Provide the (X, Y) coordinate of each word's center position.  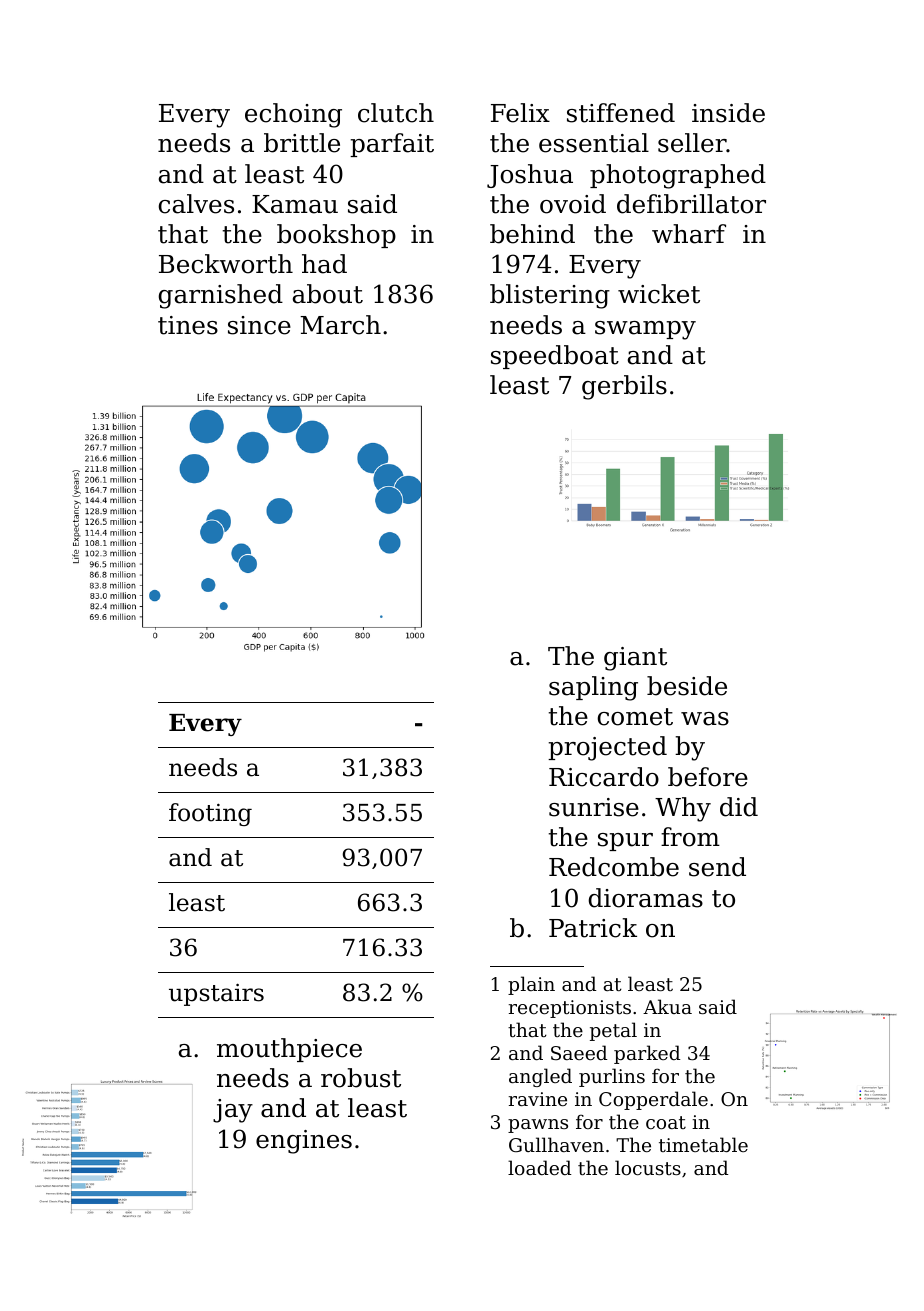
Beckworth (226, 264)
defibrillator (691, 204)
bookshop (336, 236)
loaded (539, 1167)
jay (233, 1111)
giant (635, 659)
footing (210, 814)
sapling (593, 688)
